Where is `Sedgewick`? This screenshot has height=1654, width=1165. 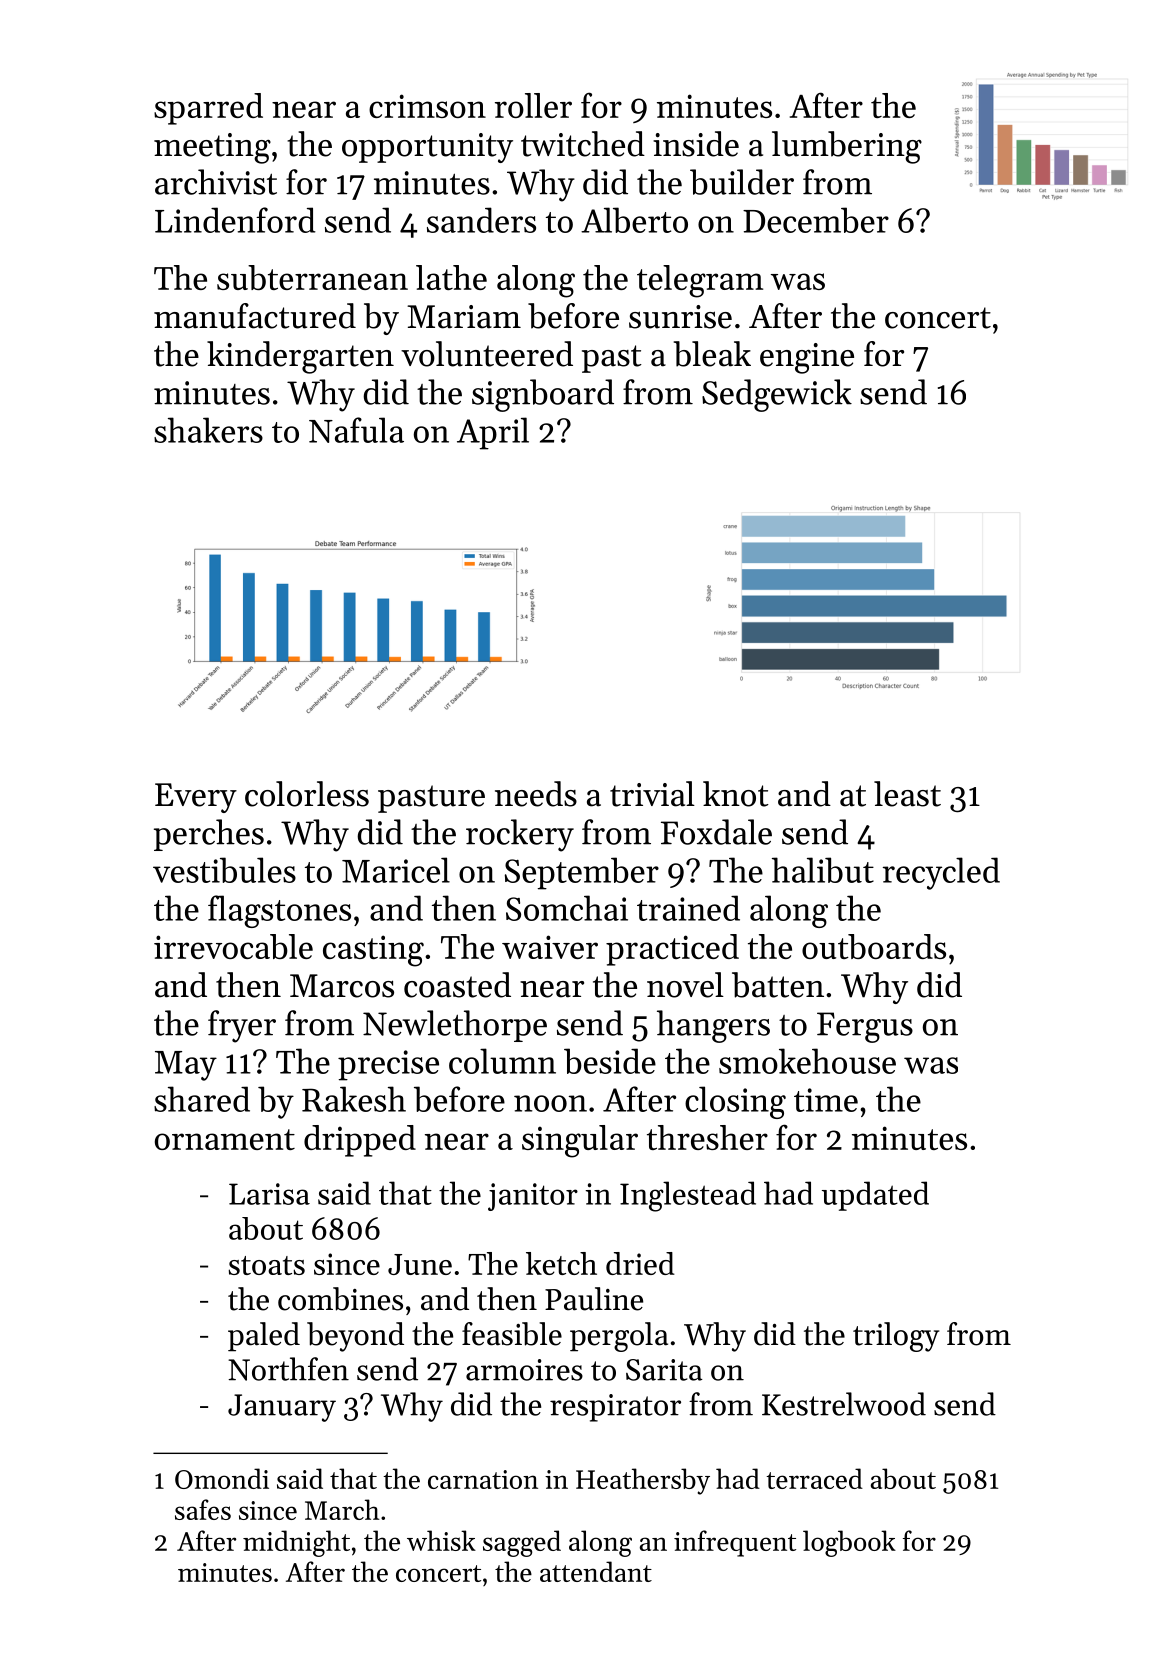
Sedgewick is located at coordinates (777, 395).
